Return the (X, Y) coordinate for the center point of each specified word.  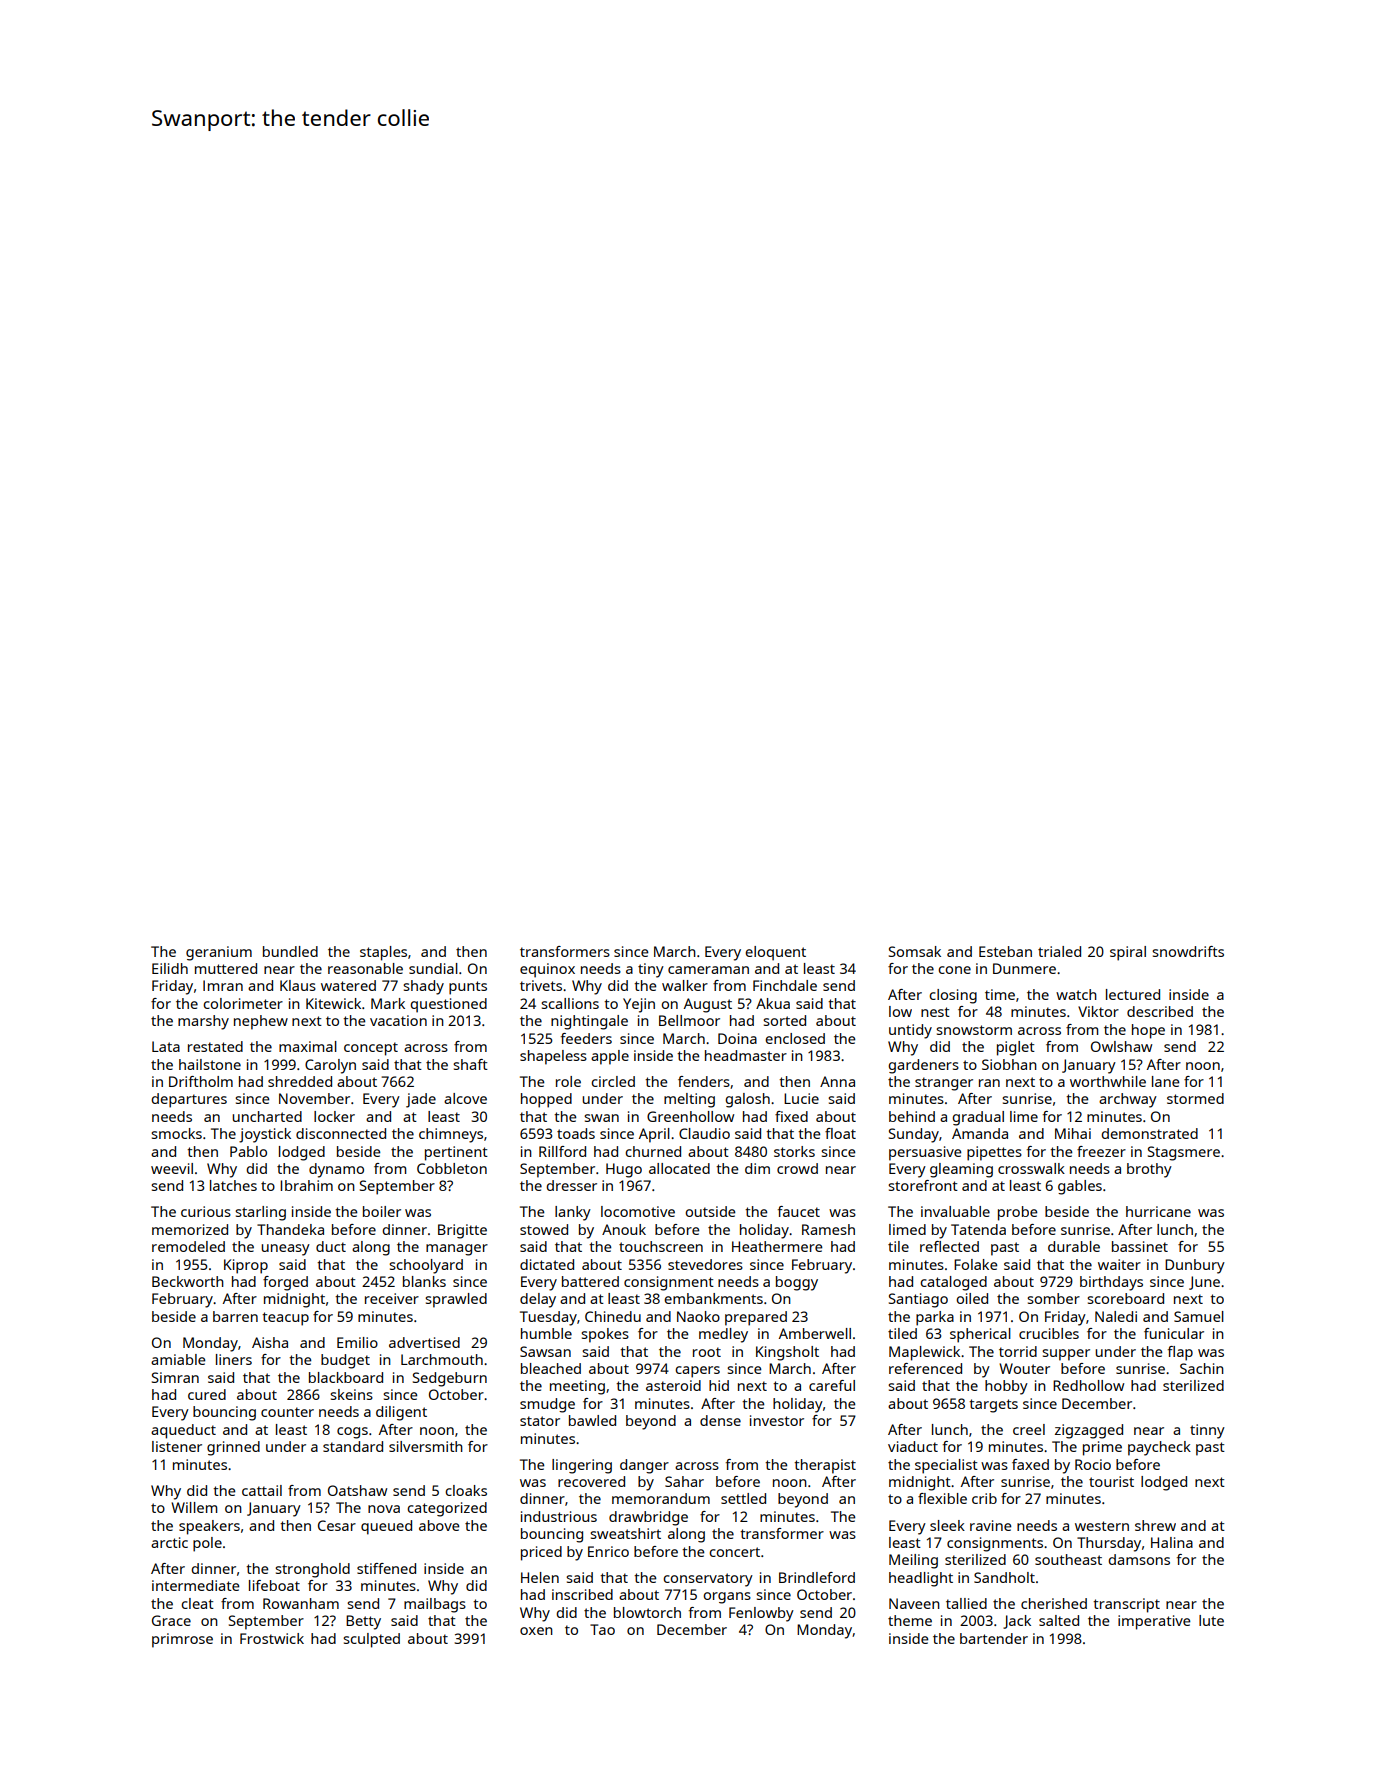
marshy (203, 1022)
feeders (586, 1038)
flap (1180, 1353)
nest (935, 1012)
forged (285, 1283)
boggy (797, 1283)
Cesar (337, 1525)
